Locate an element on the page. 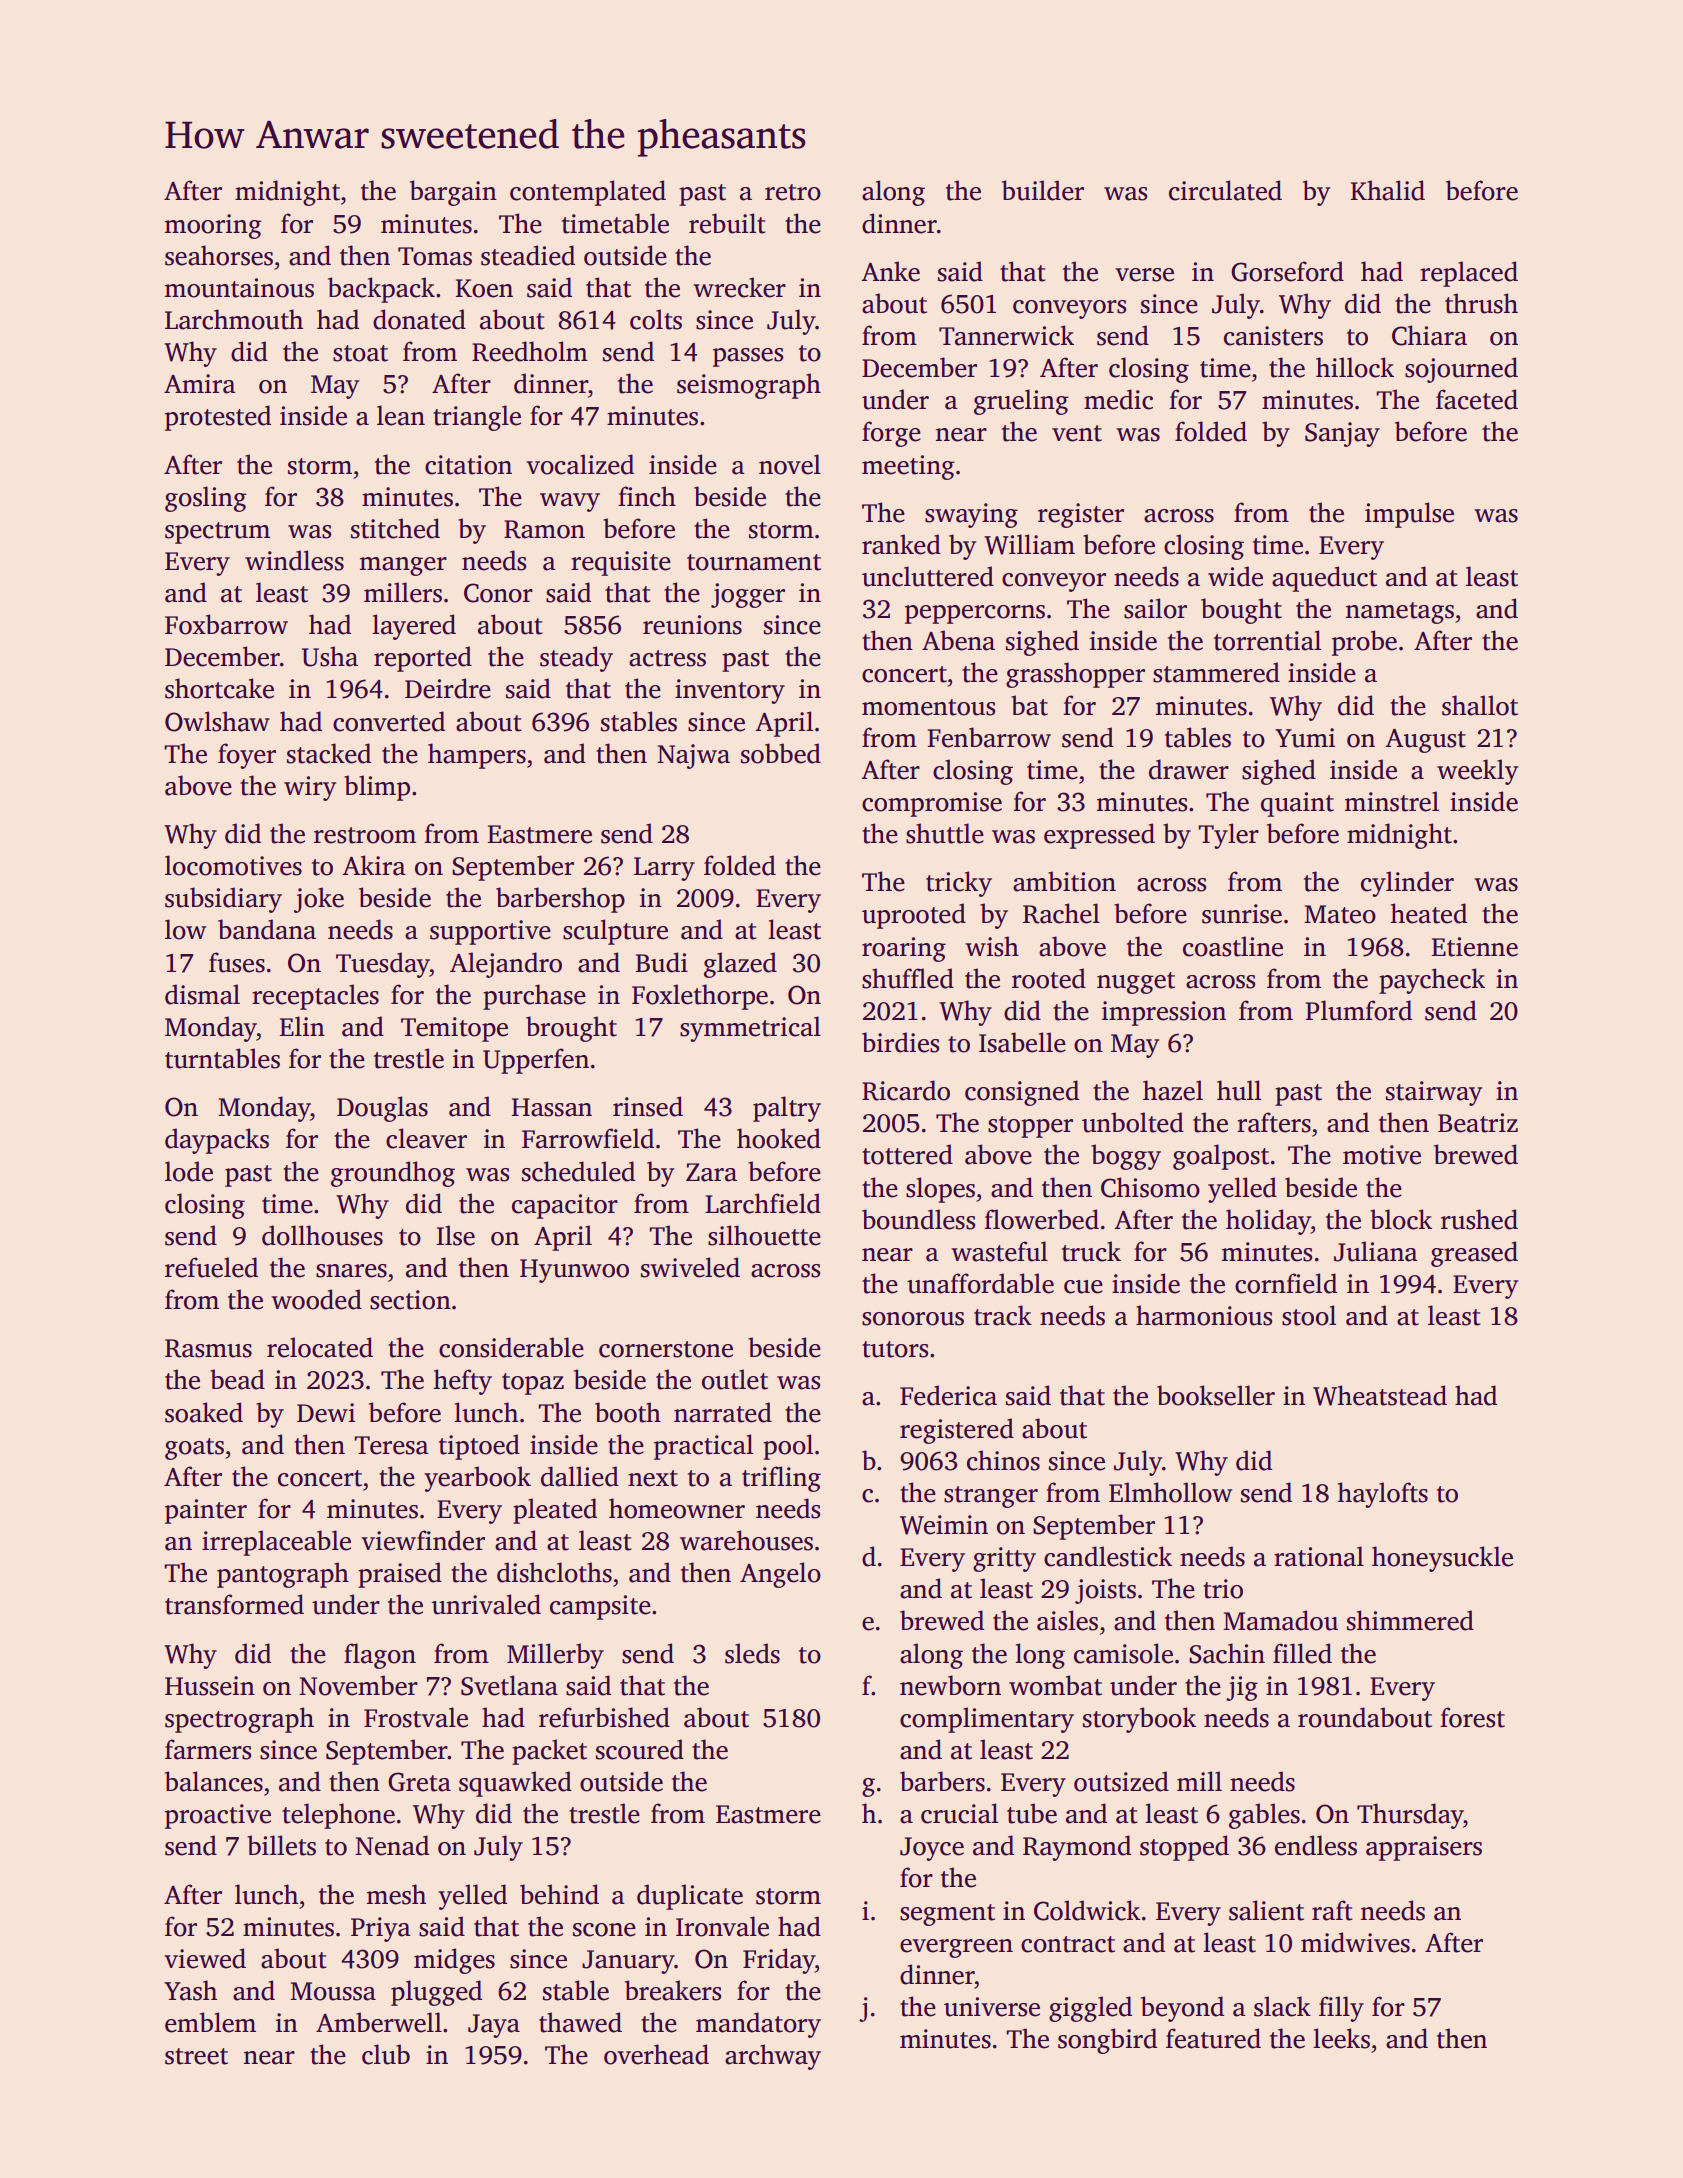 The height and width of the image is (2178, 1683). leeks is located at coordinates (1341, 2038).
